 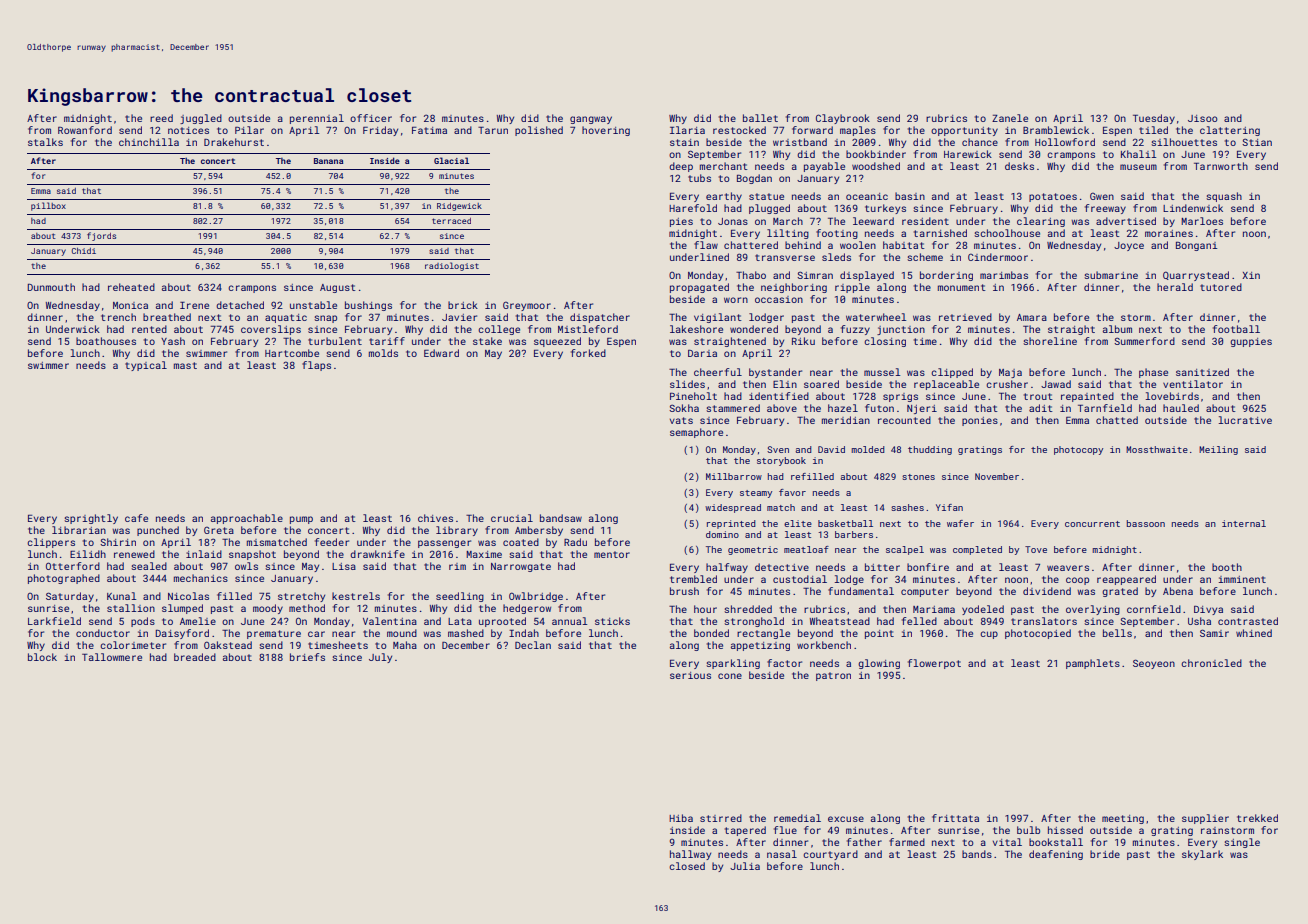 What do you see at coordinates (1203, 118) in the image?
I see `Jisoo` at bounding box center [1203, 118].
